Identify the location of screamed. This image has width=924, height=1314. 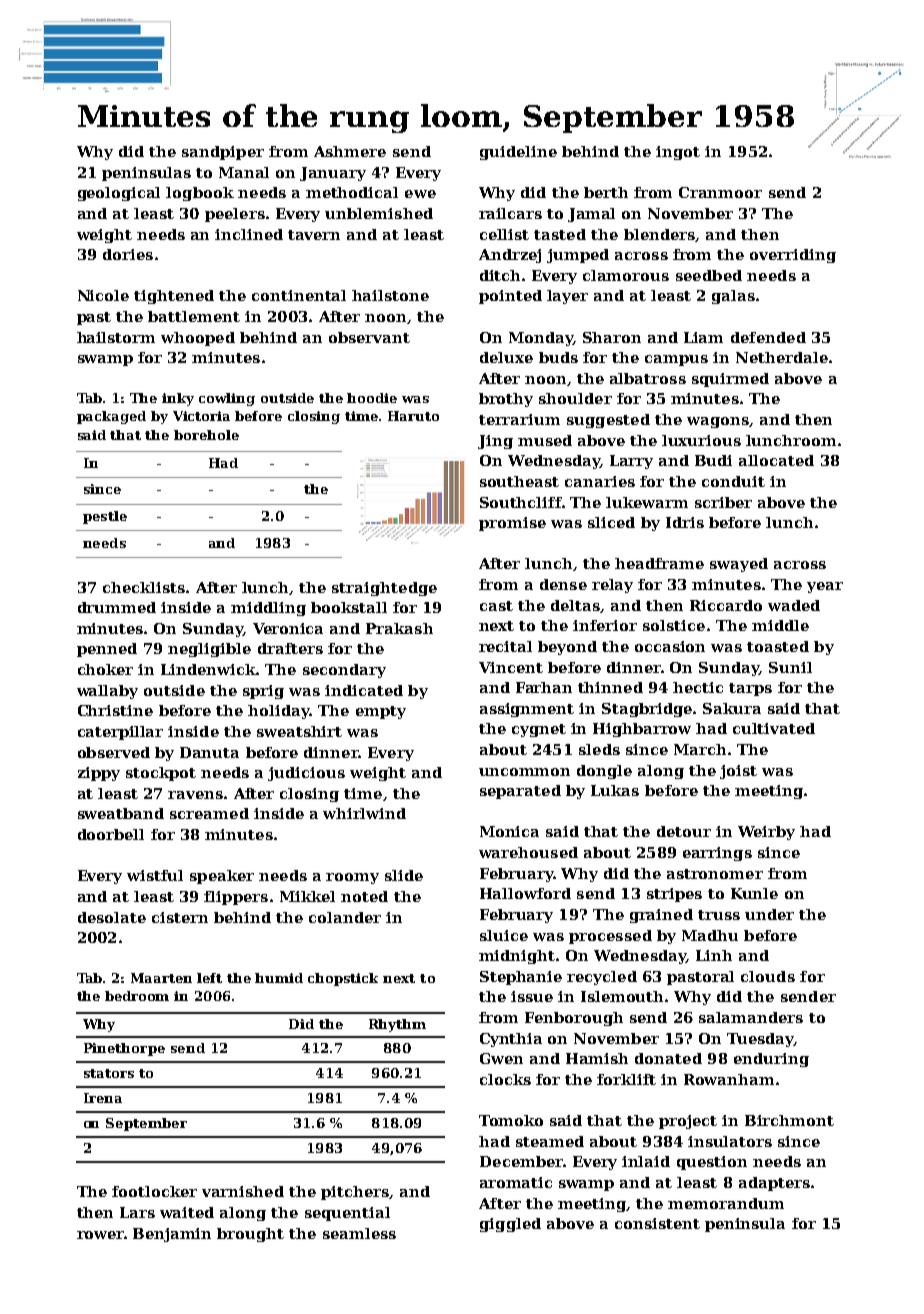
(209, 813).
